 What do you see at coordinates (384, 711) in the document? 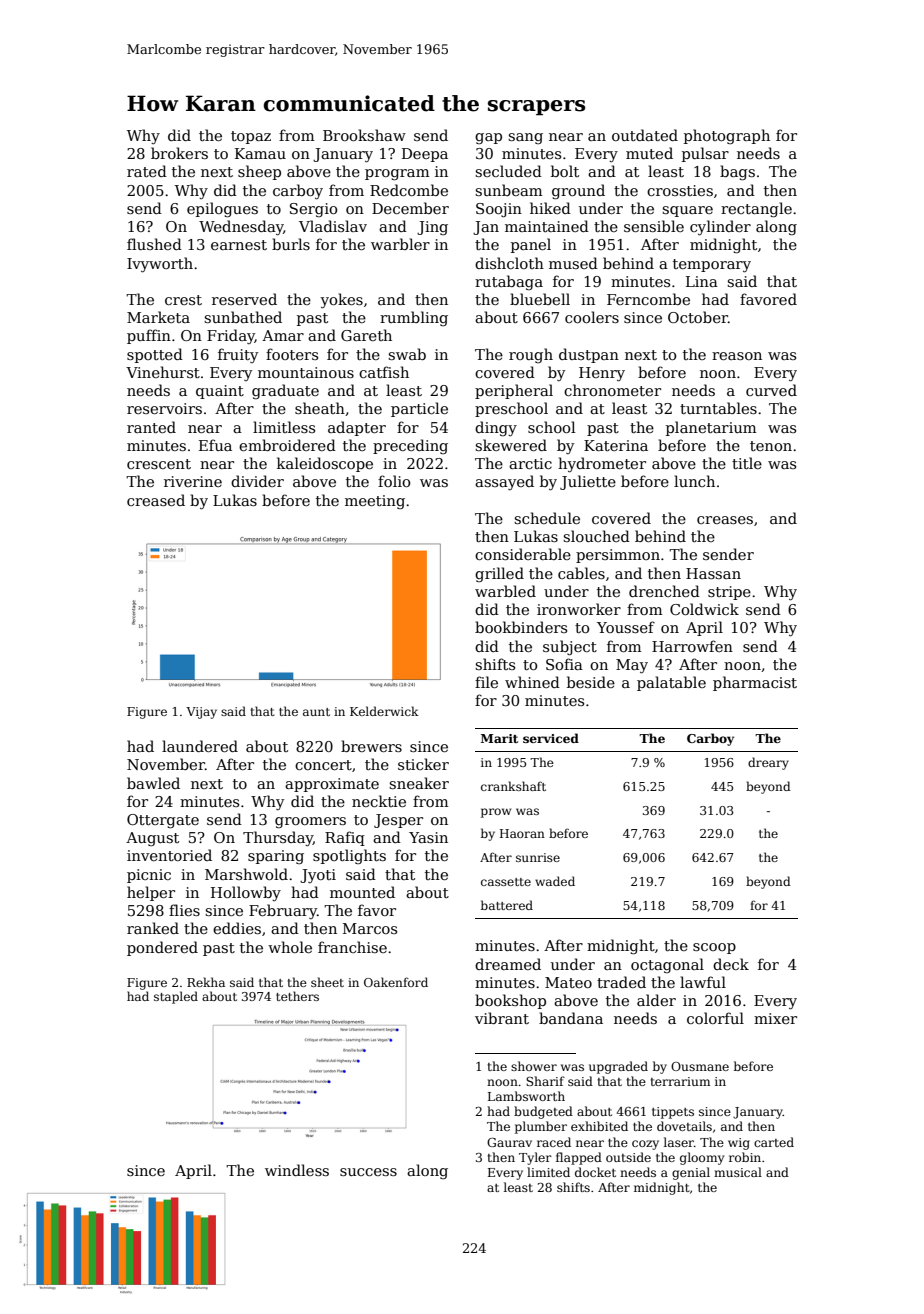
I see `Kelderwick` at bounding box center [384, 711].
